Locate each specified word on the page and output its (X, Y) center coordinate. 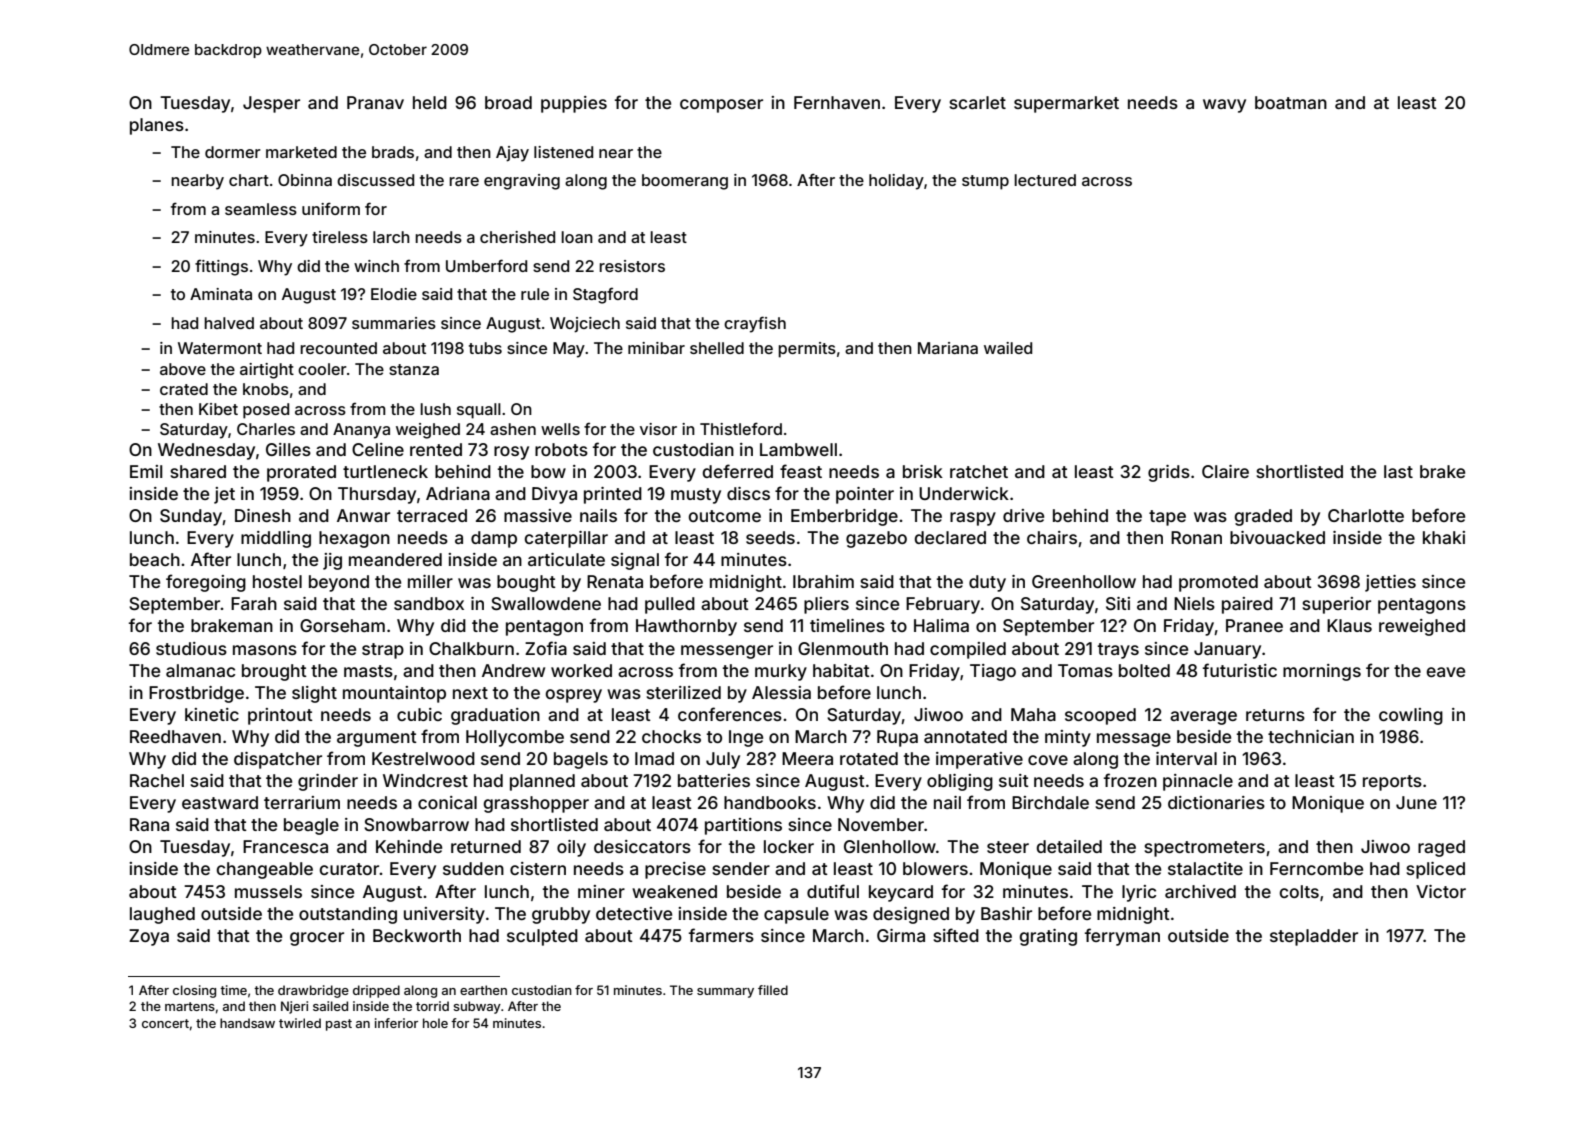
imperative (979, 760)
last (1398, 471)
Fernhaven (837, 102)
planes (157, 126)
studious (191, 648)
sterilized (683, 692)
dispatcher (278, 760)
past (339, 1025)
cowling (1411, 716)
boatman (1291, 102)
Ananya (361, 431)
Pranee (1254, 625)
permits (807, 350)
